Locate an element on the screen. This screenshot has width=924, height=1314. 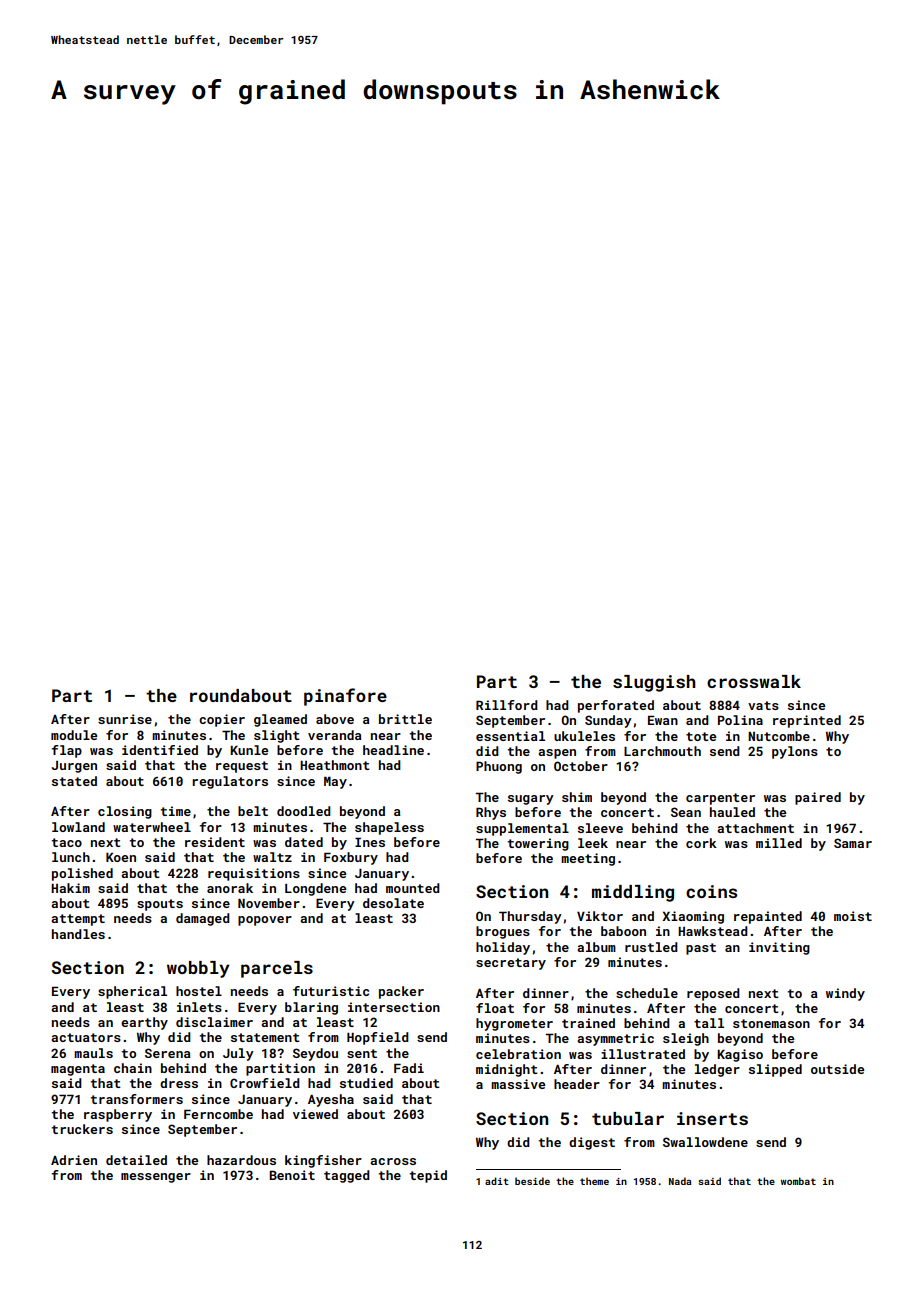
popover is located at coordinates (265, 921).
